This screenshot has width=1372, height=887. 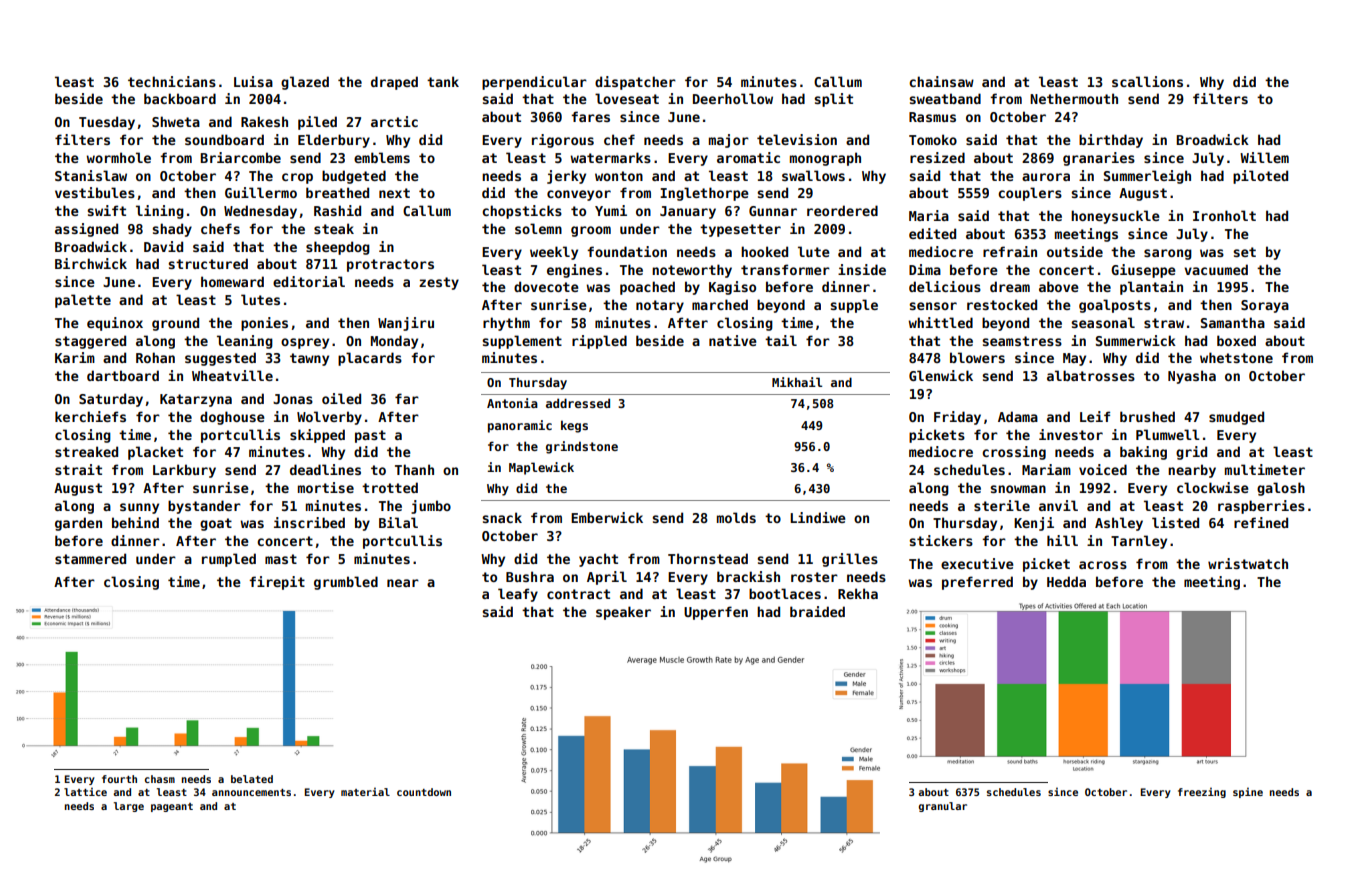 I want to click on rigorous, so click(x=563, y=141).
